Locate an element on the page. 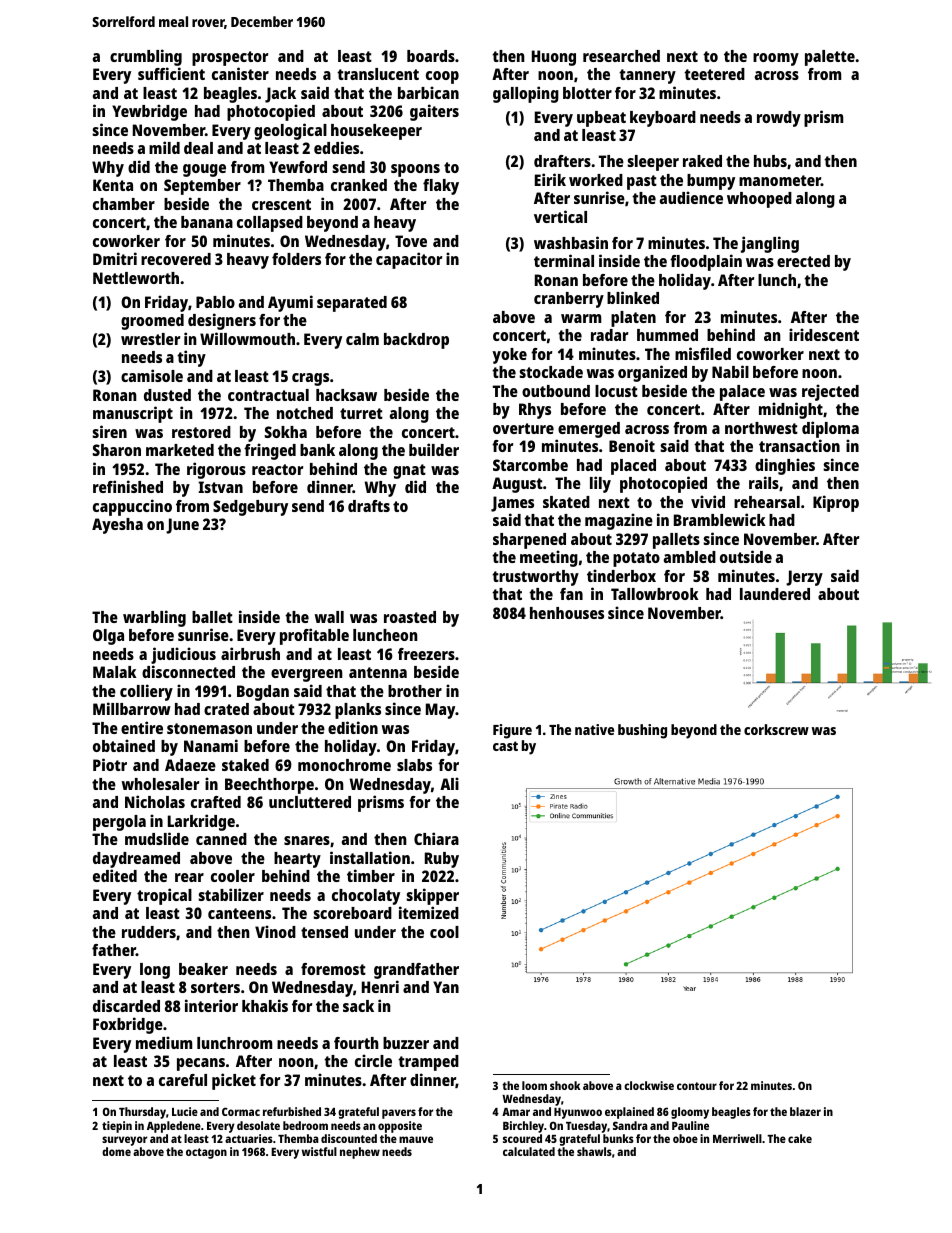  bushing is located at coordinates (642, 731).
